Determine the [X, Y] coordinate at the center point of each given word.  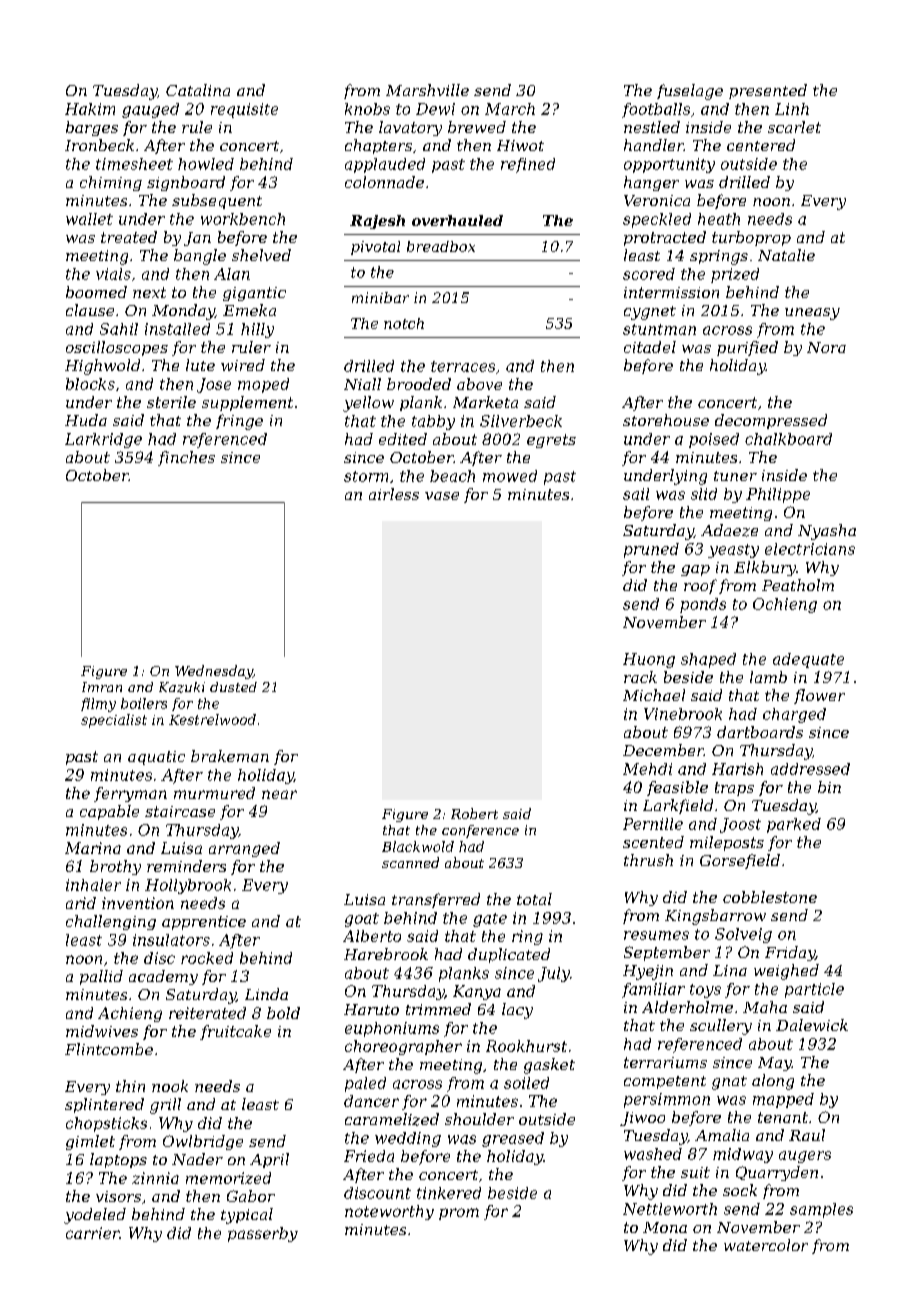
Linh [792, 109]
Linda [266, 994]
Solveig [743, 935]
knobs [367, 109]
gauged [150, 110]
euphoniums [392, 1029]
